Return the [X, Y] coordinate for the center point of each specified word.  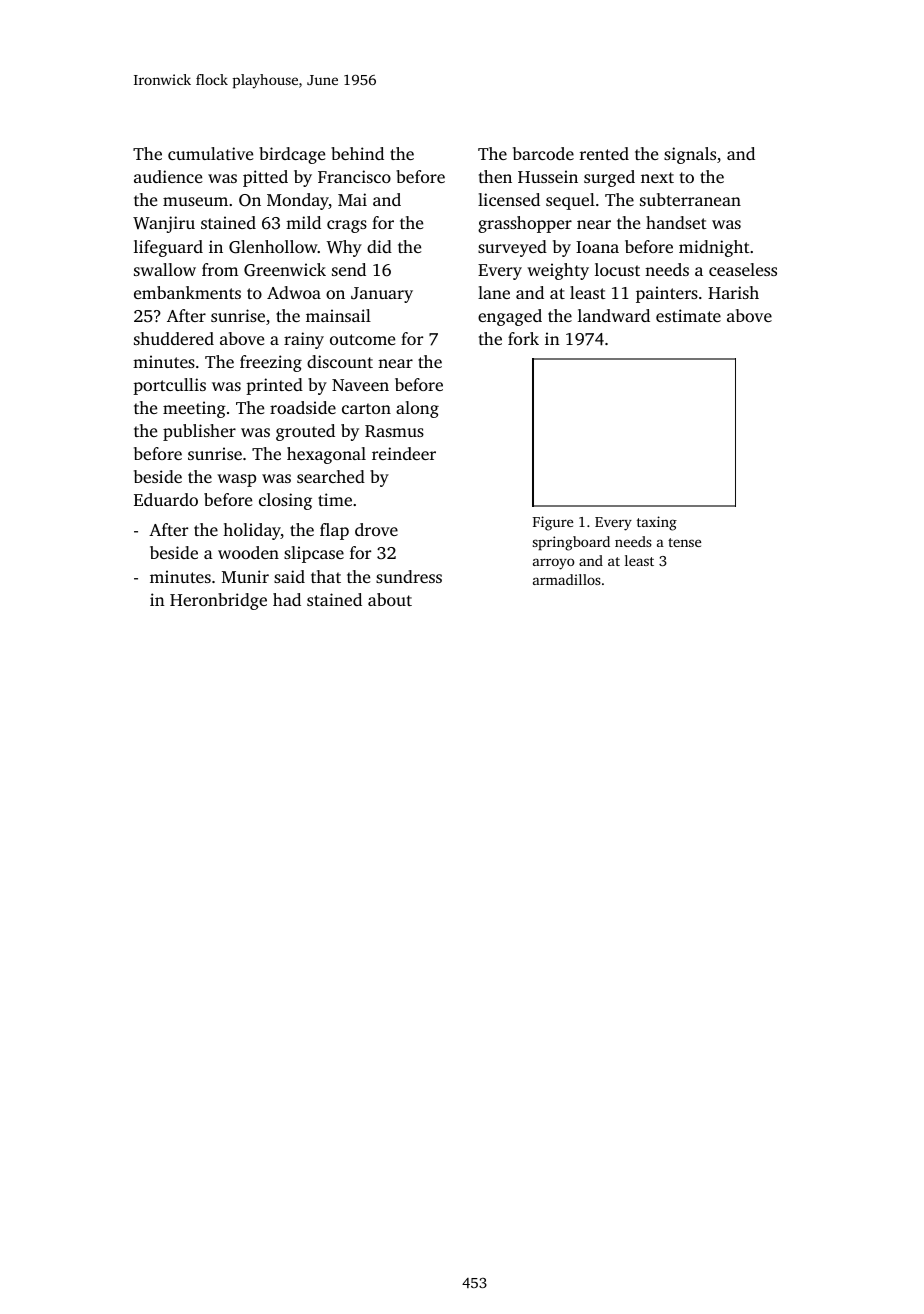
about [390, 599]
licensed [509, 199]
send [349, 269]
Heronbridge [218, 601]
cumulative [210, 153]
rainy [304, 340]
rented [604, 153]
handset [676, 222]
